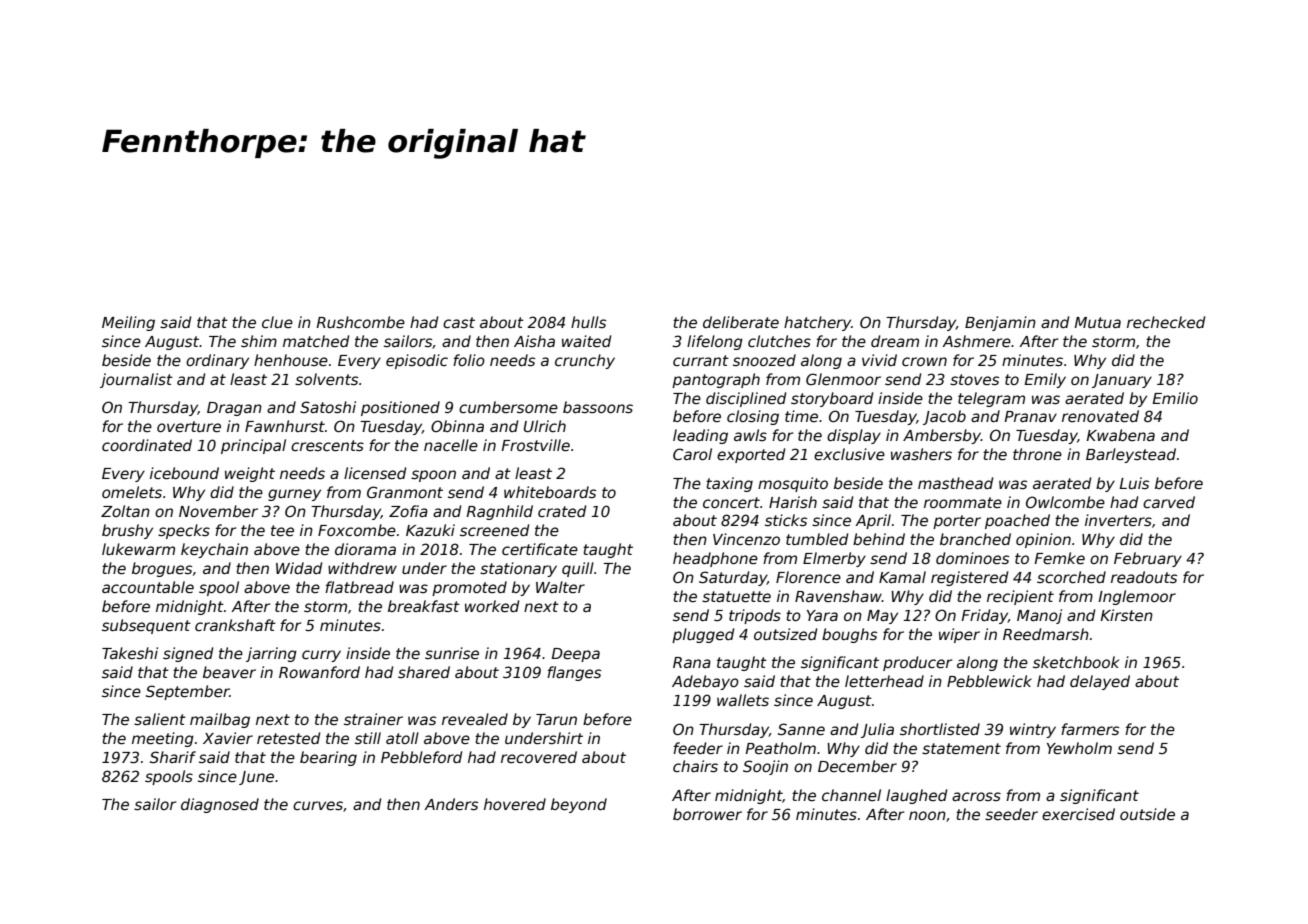  What do you see at coordinates (1017, 521) in the screenshot?
I see `poached` at bounding box center [1017, 521].
